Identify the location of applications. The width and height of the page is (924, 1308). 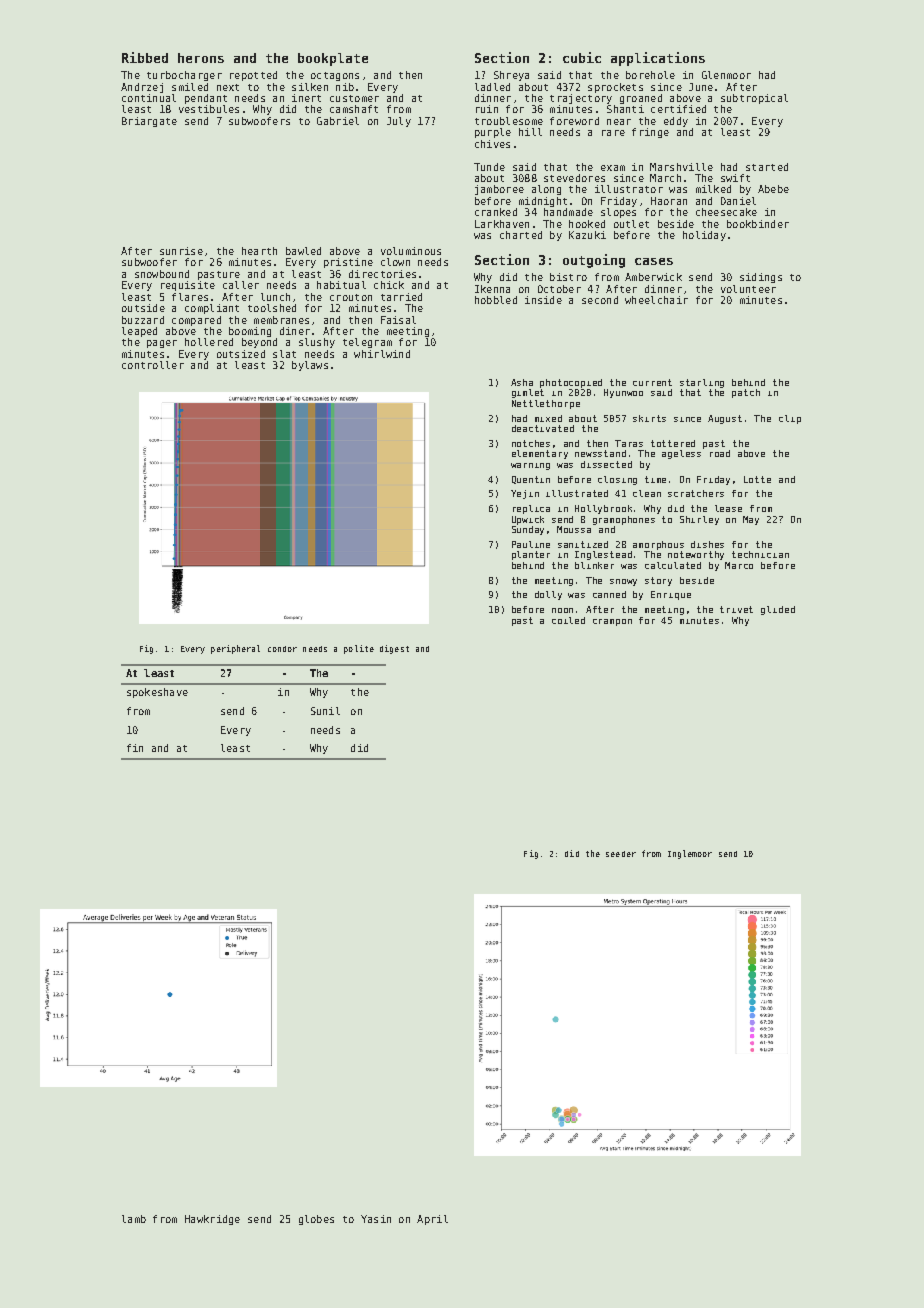
(658, 59).
